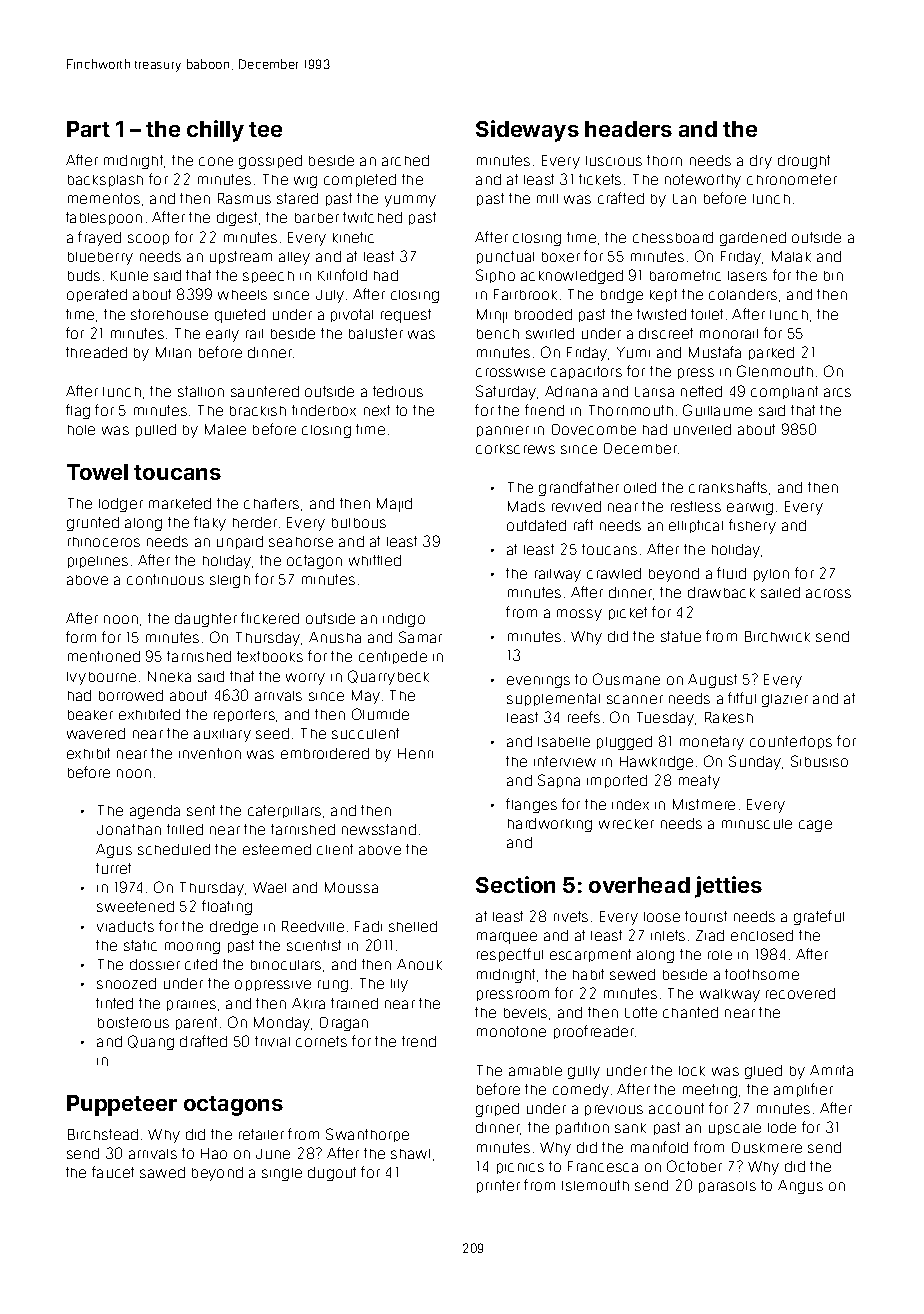 This document has height=1314, width=924. Describe the element at coordinates (406, 316) in the document. I see `request` at that location.
